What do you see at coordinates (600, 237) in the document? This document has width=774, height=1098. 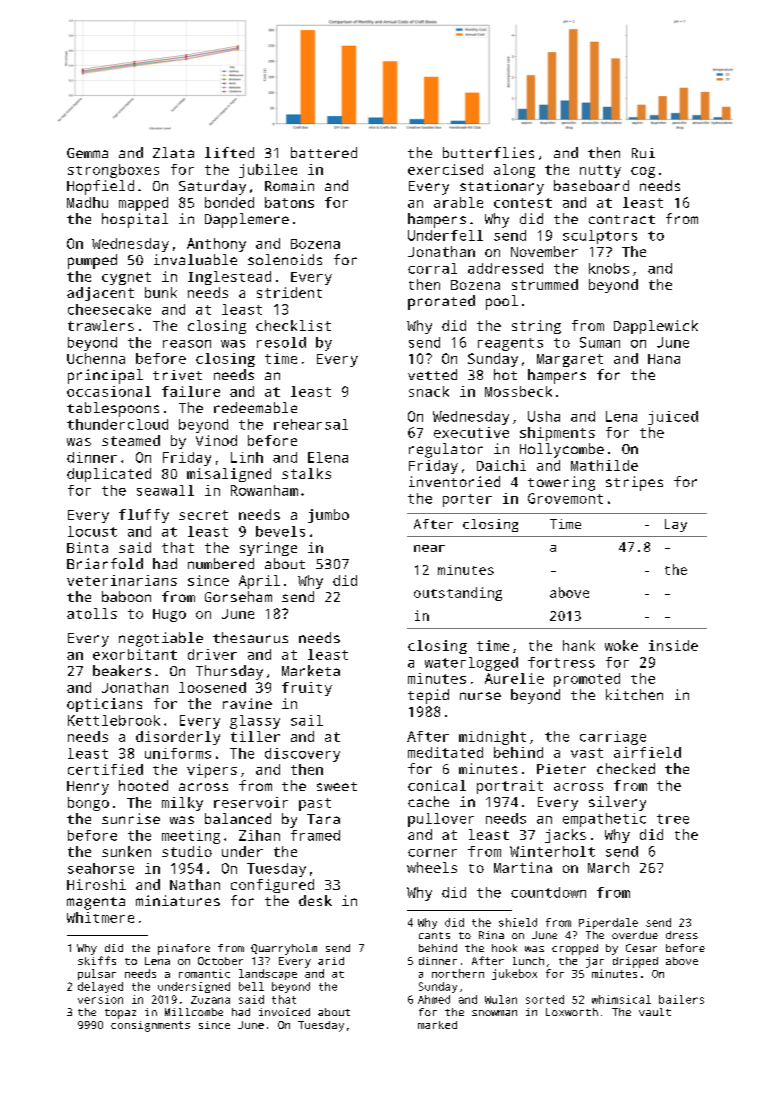 I see `sculptors` at bounding box center [600, 237].
